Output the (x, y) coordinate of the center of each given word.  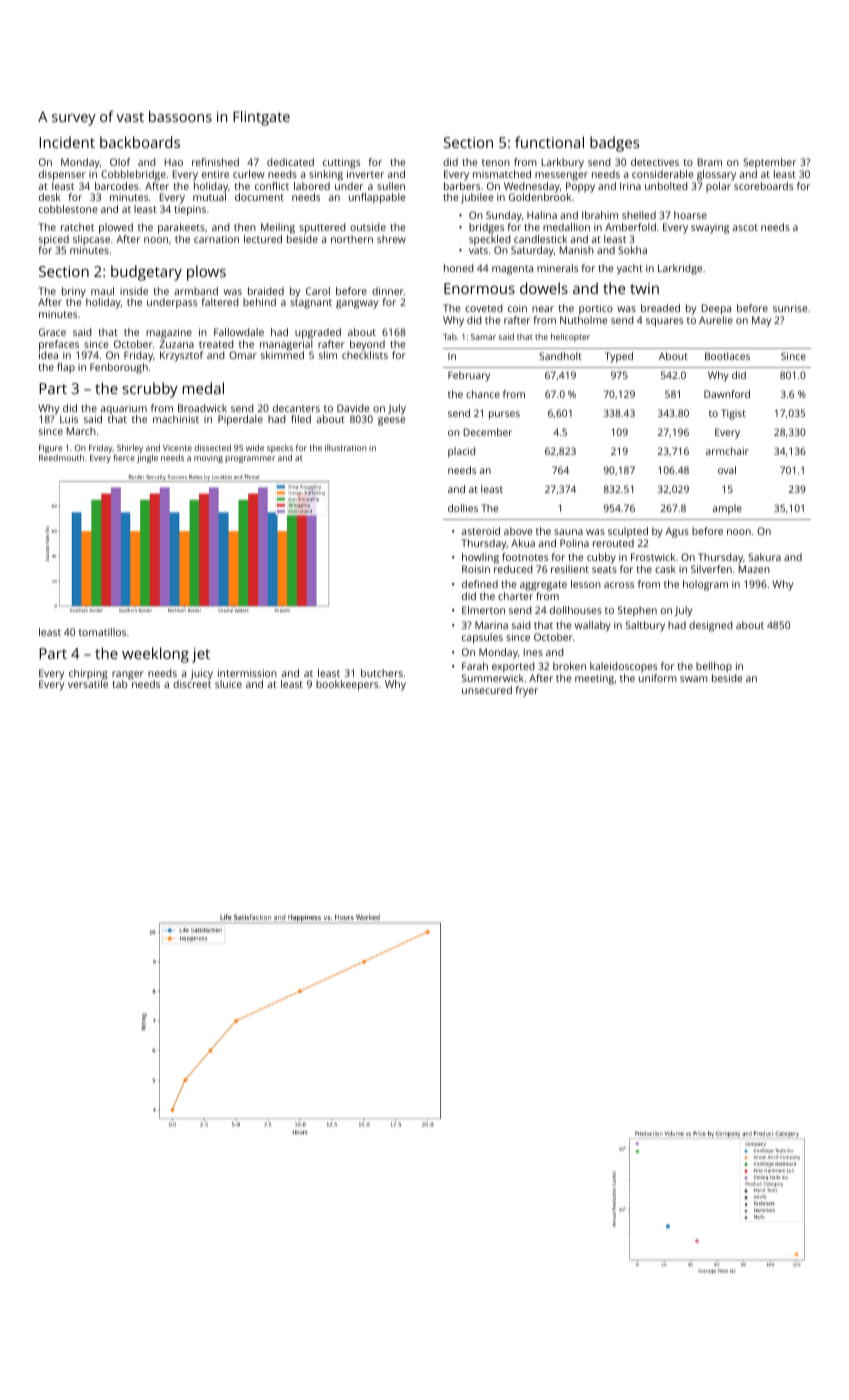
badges (614, 144)
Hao (174, 162)
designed (710, 626)
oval (727, 470)
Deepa (716, 309)
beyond (367, 345)
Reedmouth (61, 457)
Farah (475, 666)
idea (48, 355)
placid (461, 452)
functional (549, 142)
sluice (228, 684)
